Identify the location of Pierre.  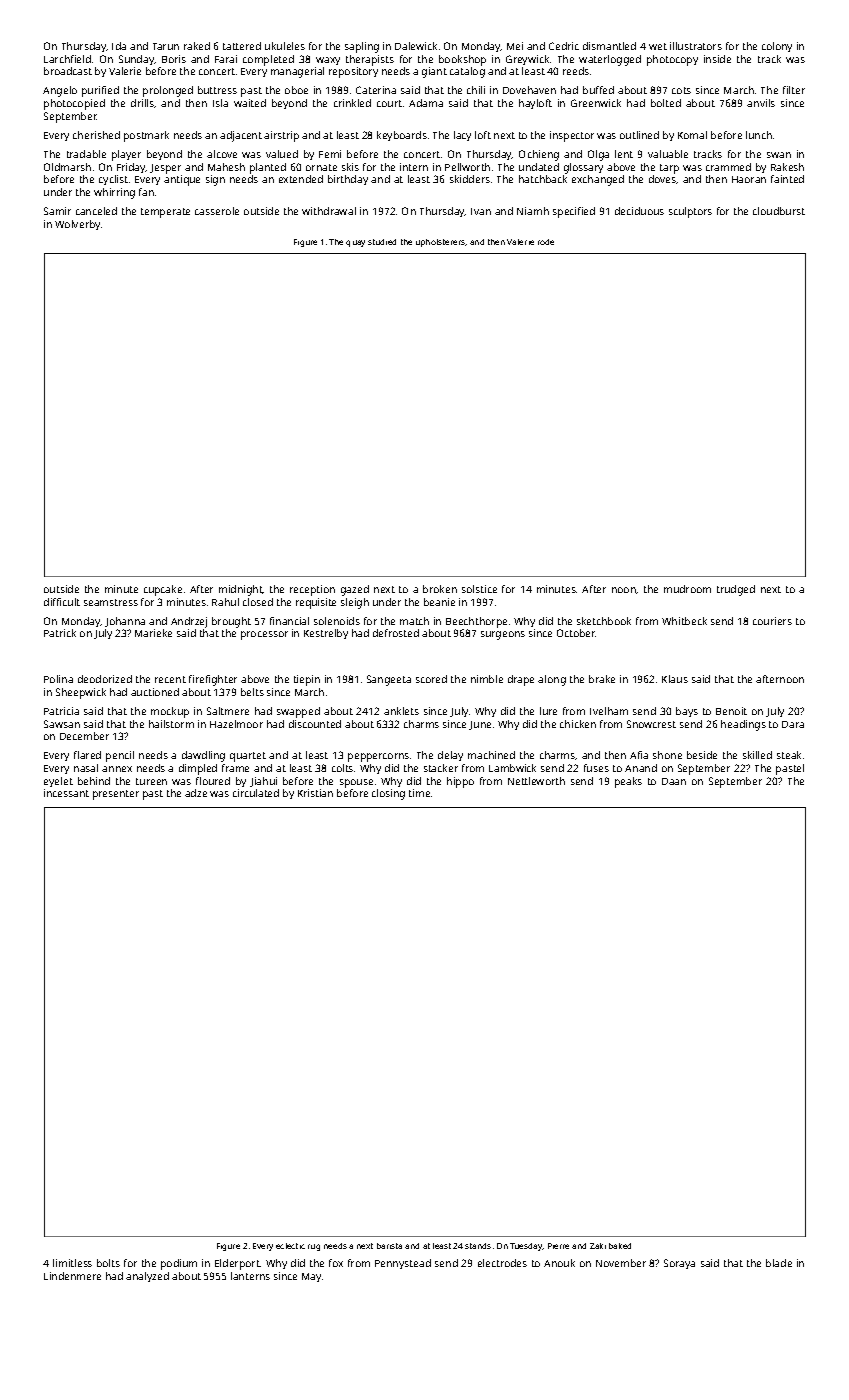
(558, 1246).
